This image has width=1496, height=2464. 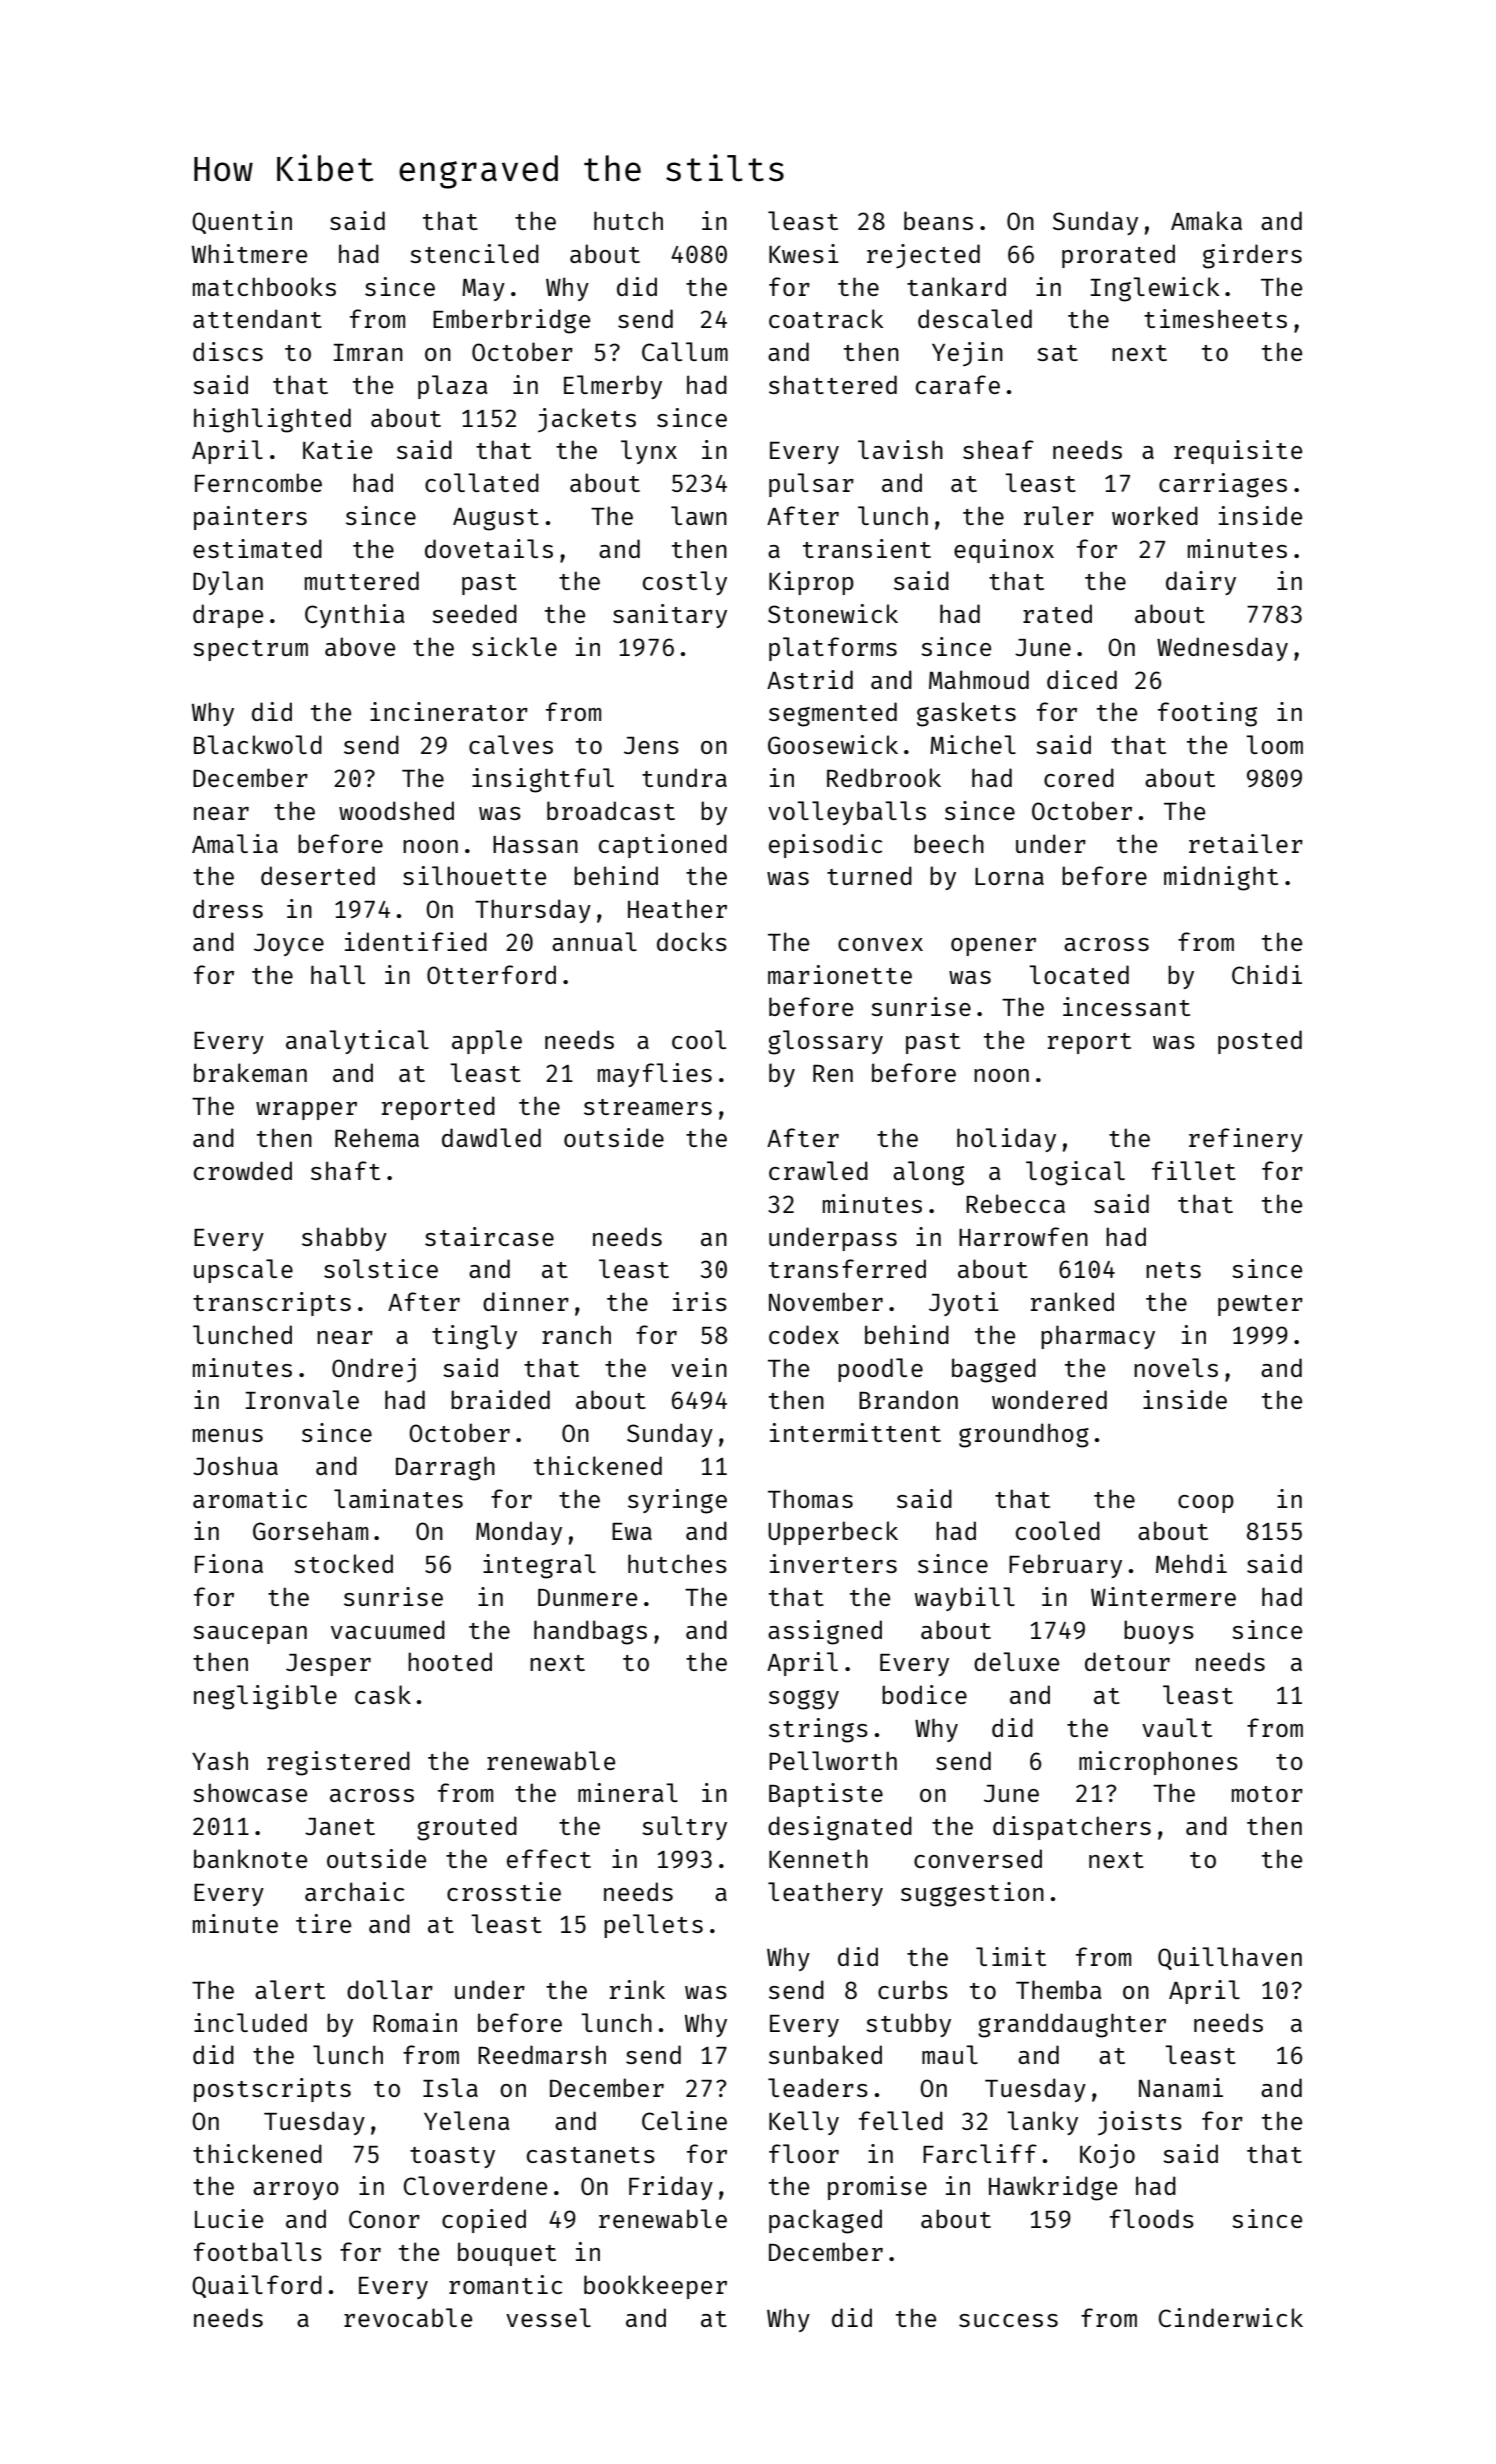 I want to click on Quailford, so click(x=257, y=2286).
